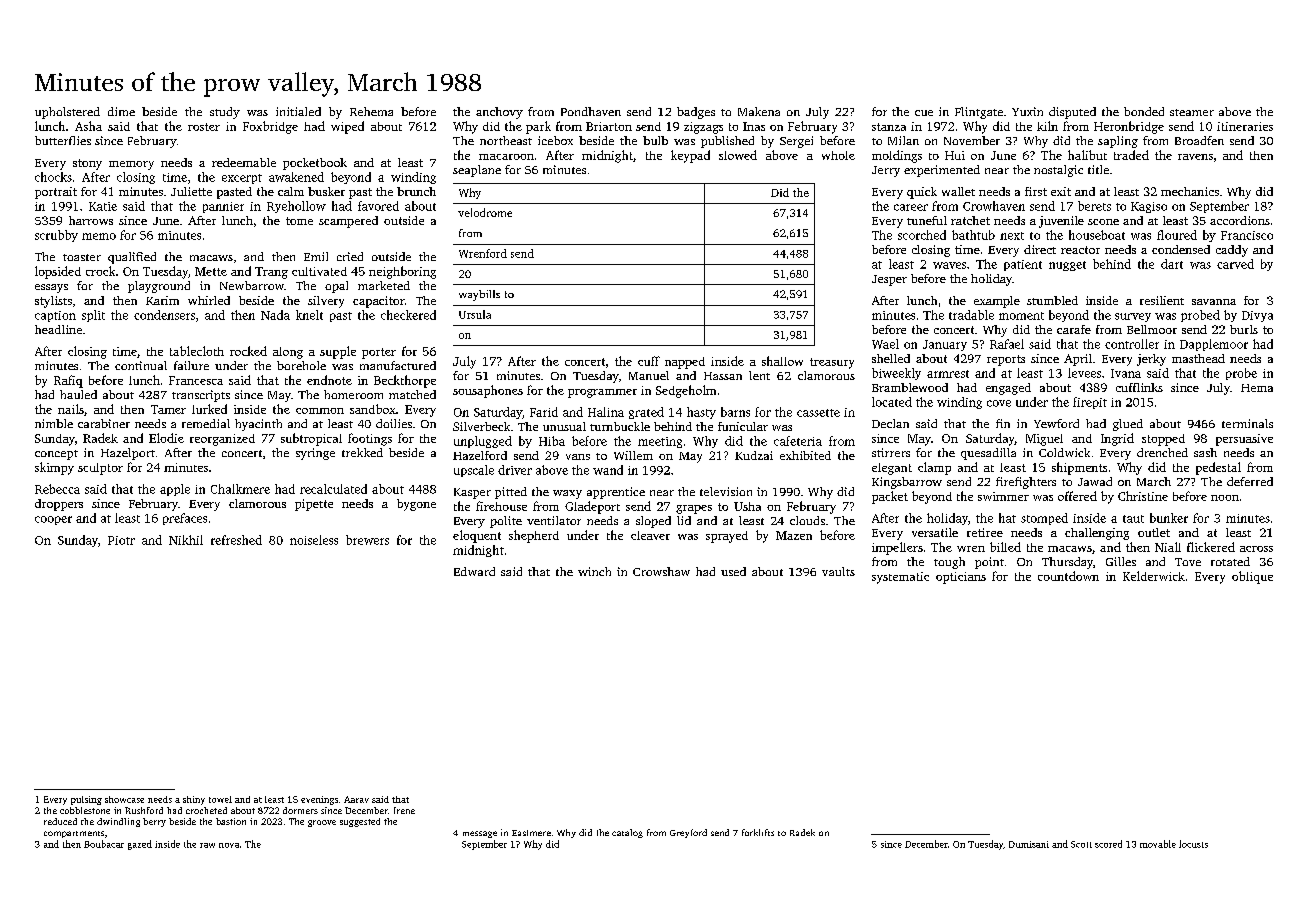 The width and height of the screenshot is (1308, 924). I want to click on firepit, so click(1090, 403).
